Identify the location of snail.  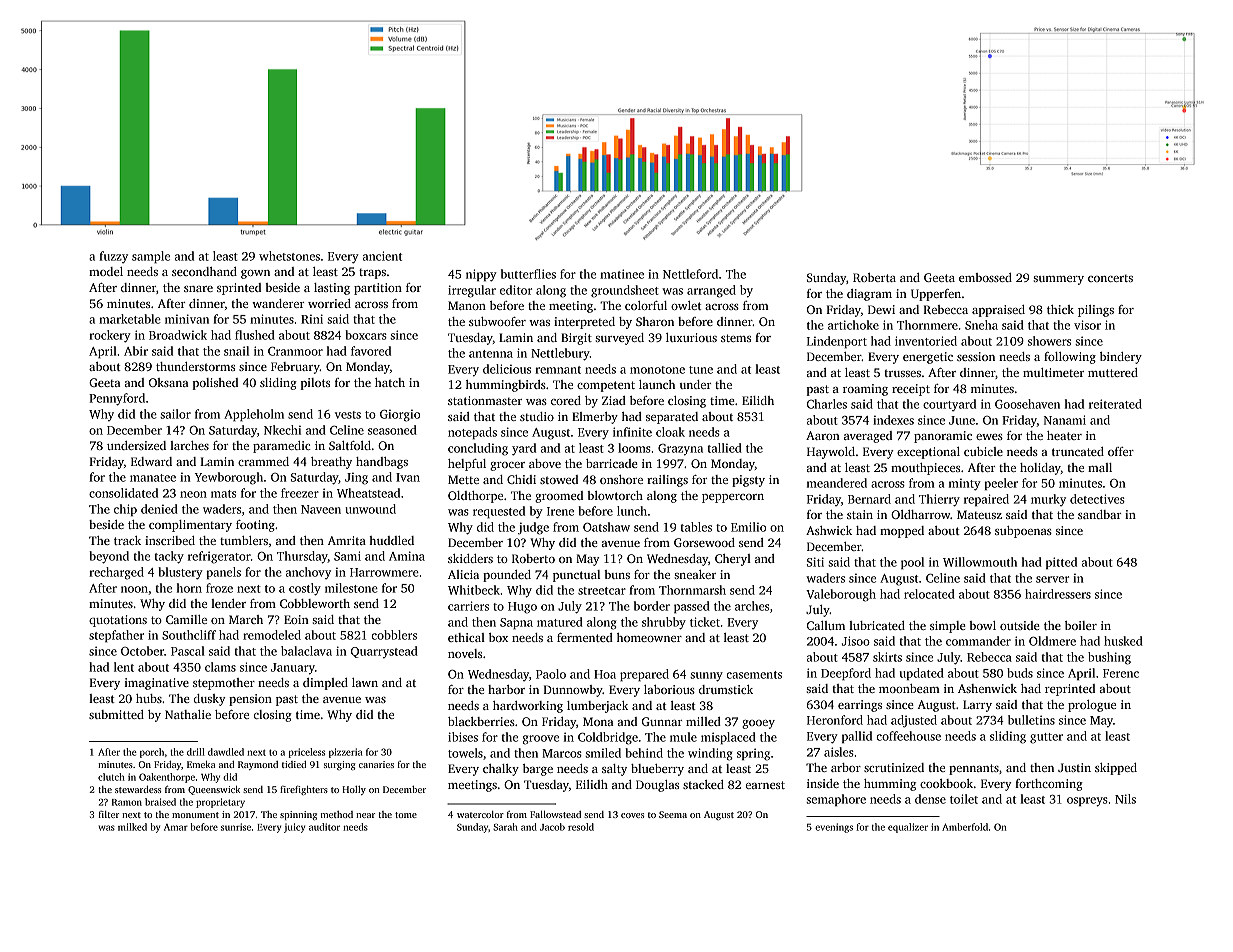
(236, 351).
